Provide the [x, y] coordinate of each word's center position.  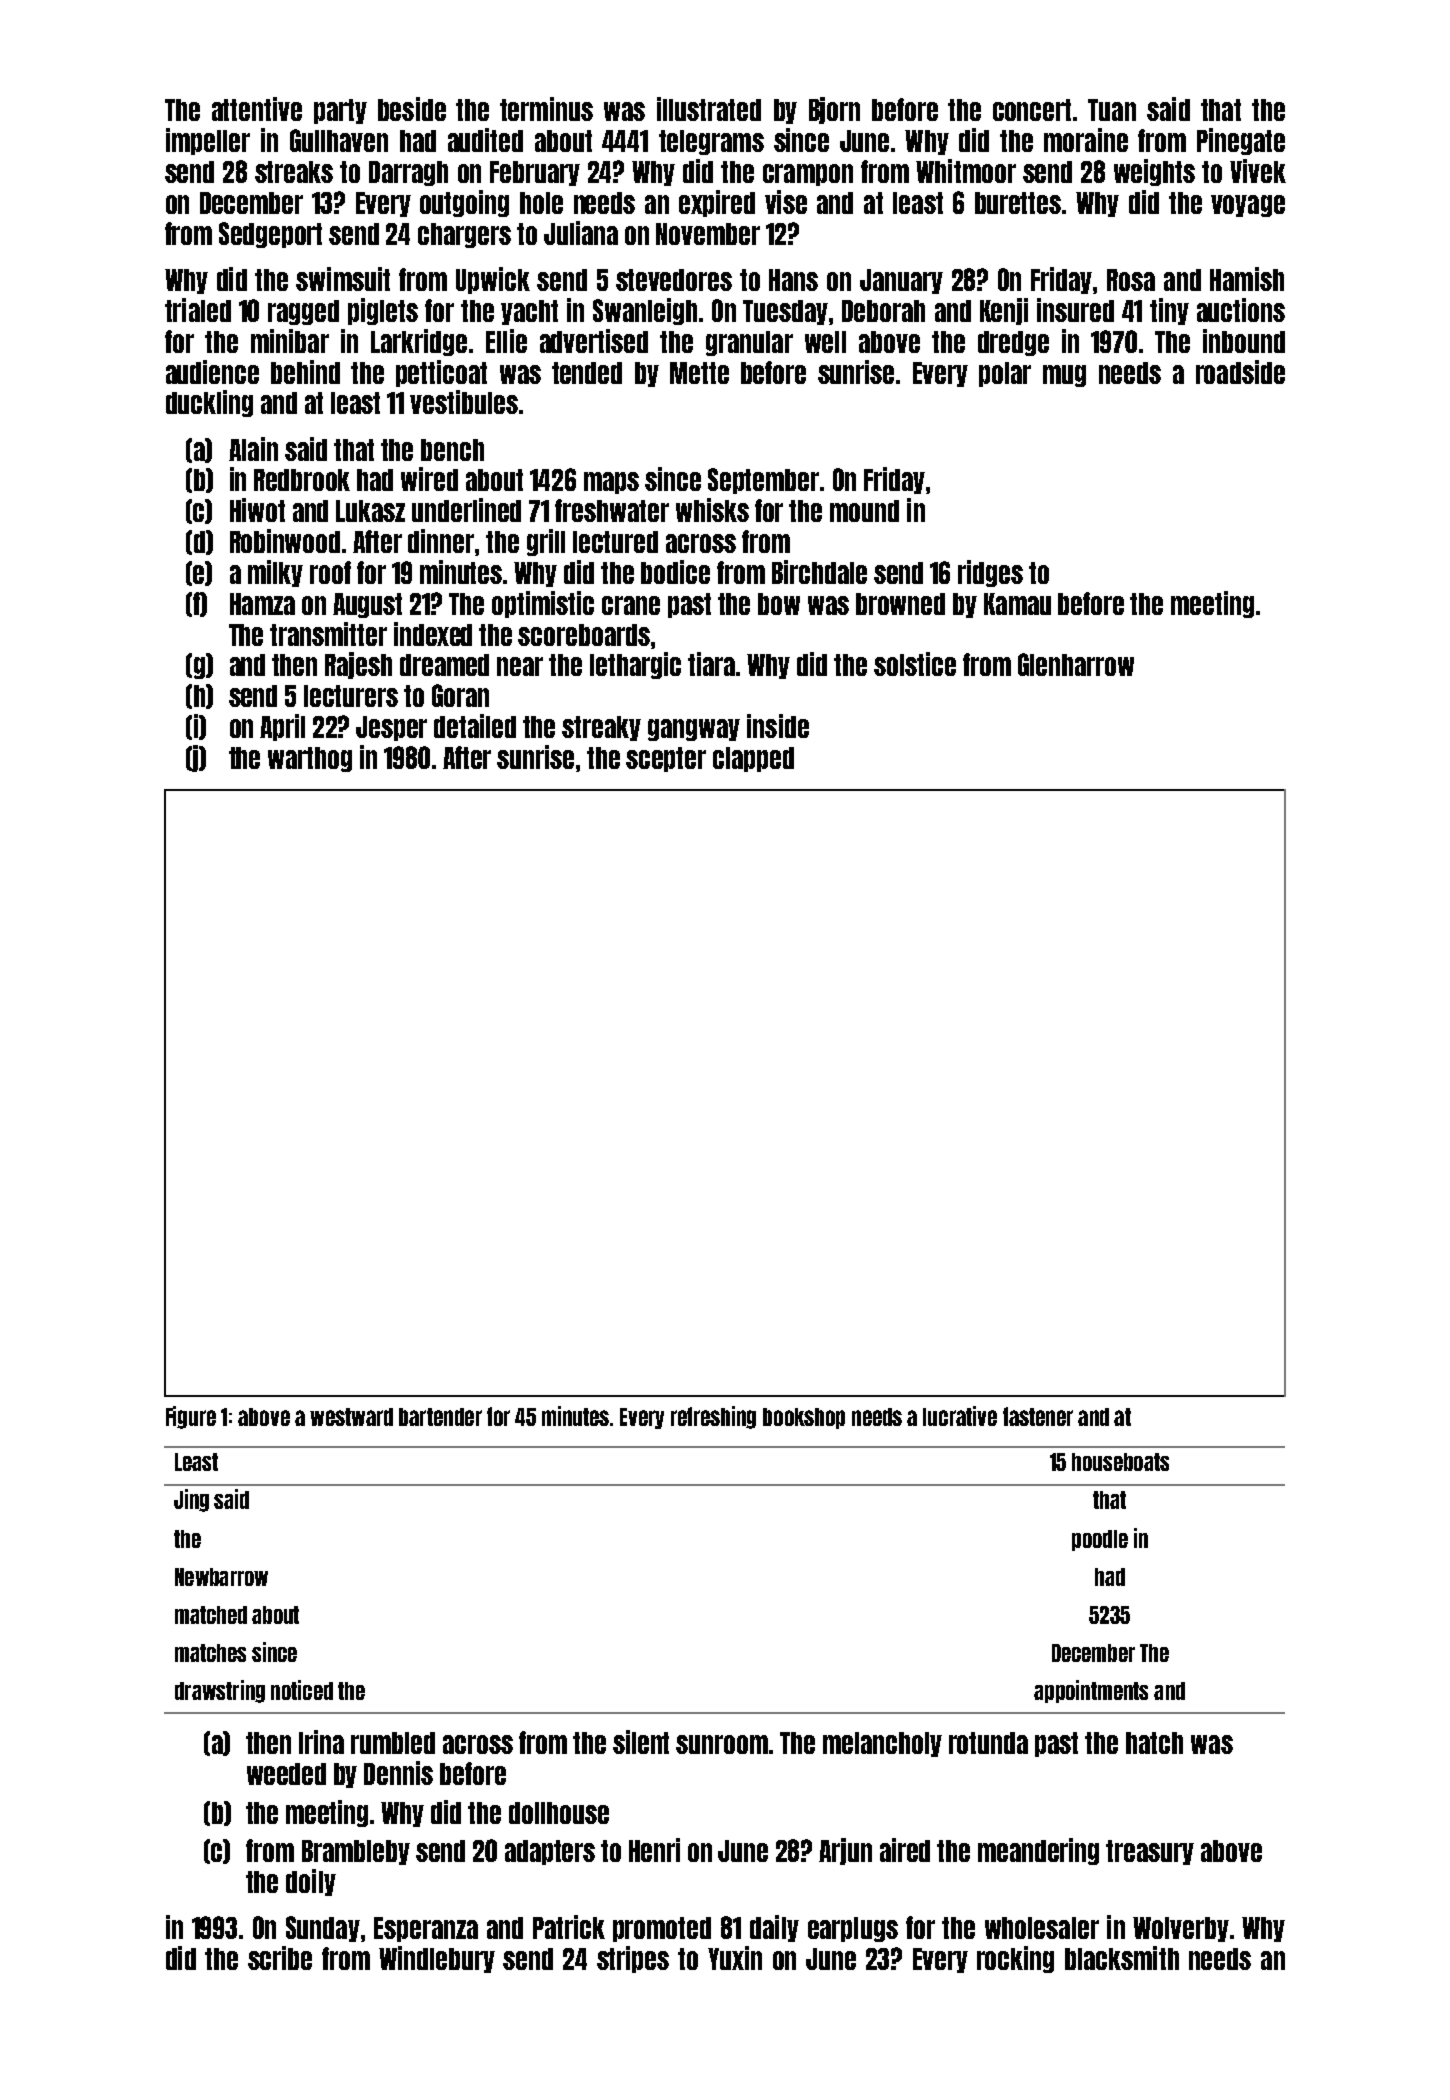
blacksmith [1122, 1958]
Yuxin [735, 1958]
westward [351, 1417]
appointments [1091, 1691]
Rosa [1131, 280]
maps [611, 483]
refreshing [713, 1417]
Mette [699, 373]
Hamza [262, 604]
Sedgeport [270, 235]
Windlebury [437, 1959]
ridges [990, 573]
